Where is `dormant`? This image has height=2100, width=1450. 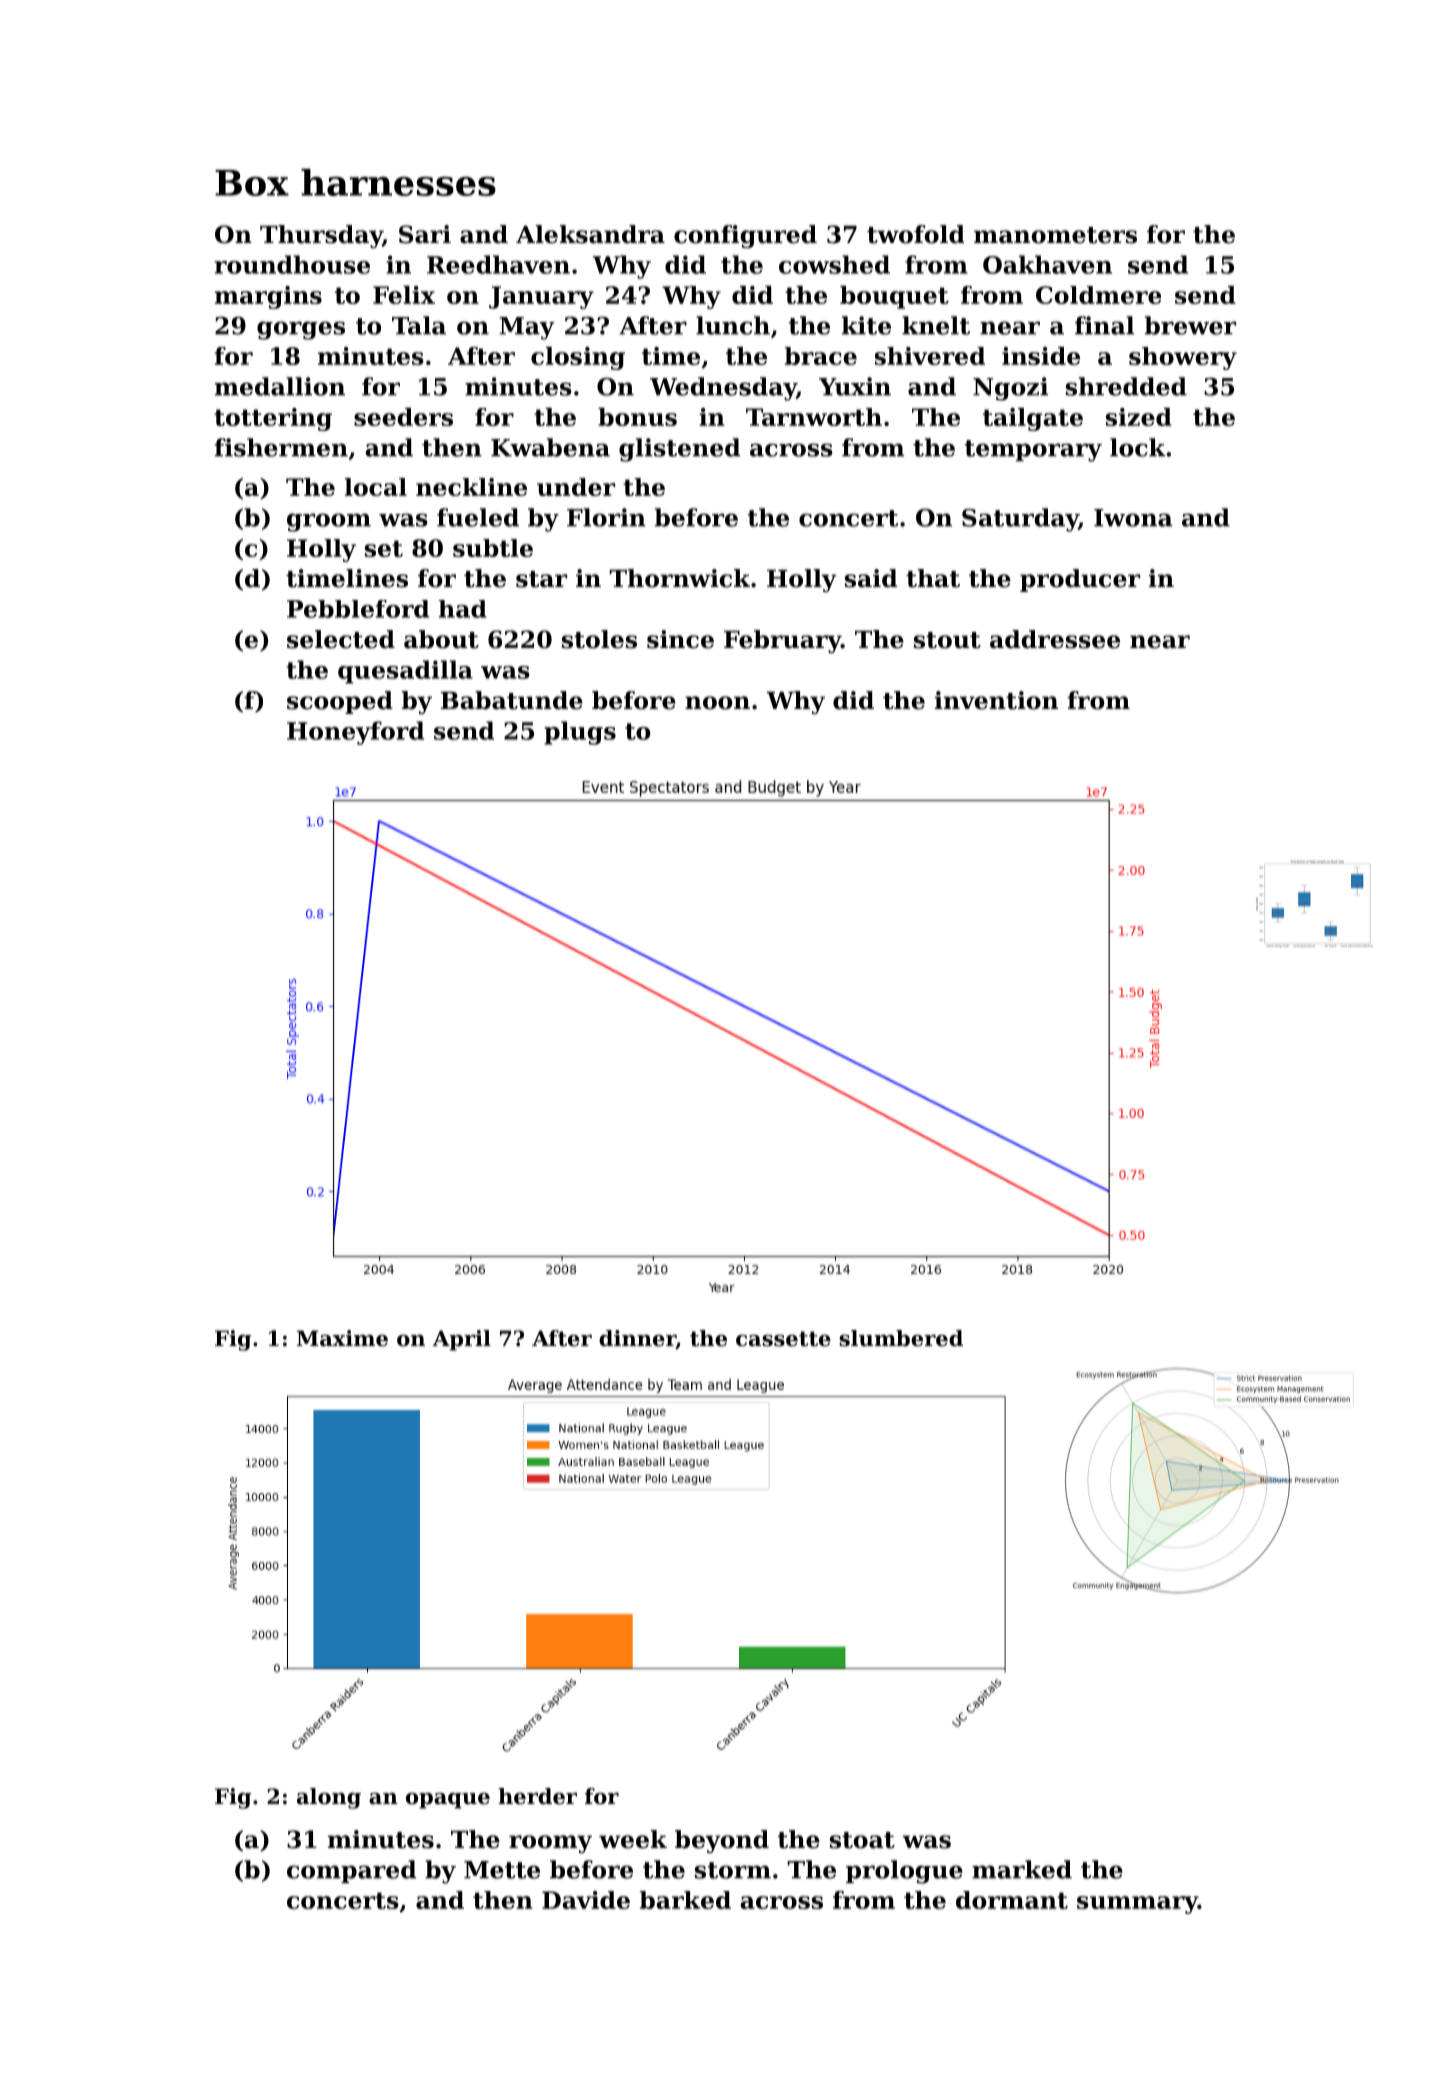
dormant is located at coordinates (1012, 1900).
